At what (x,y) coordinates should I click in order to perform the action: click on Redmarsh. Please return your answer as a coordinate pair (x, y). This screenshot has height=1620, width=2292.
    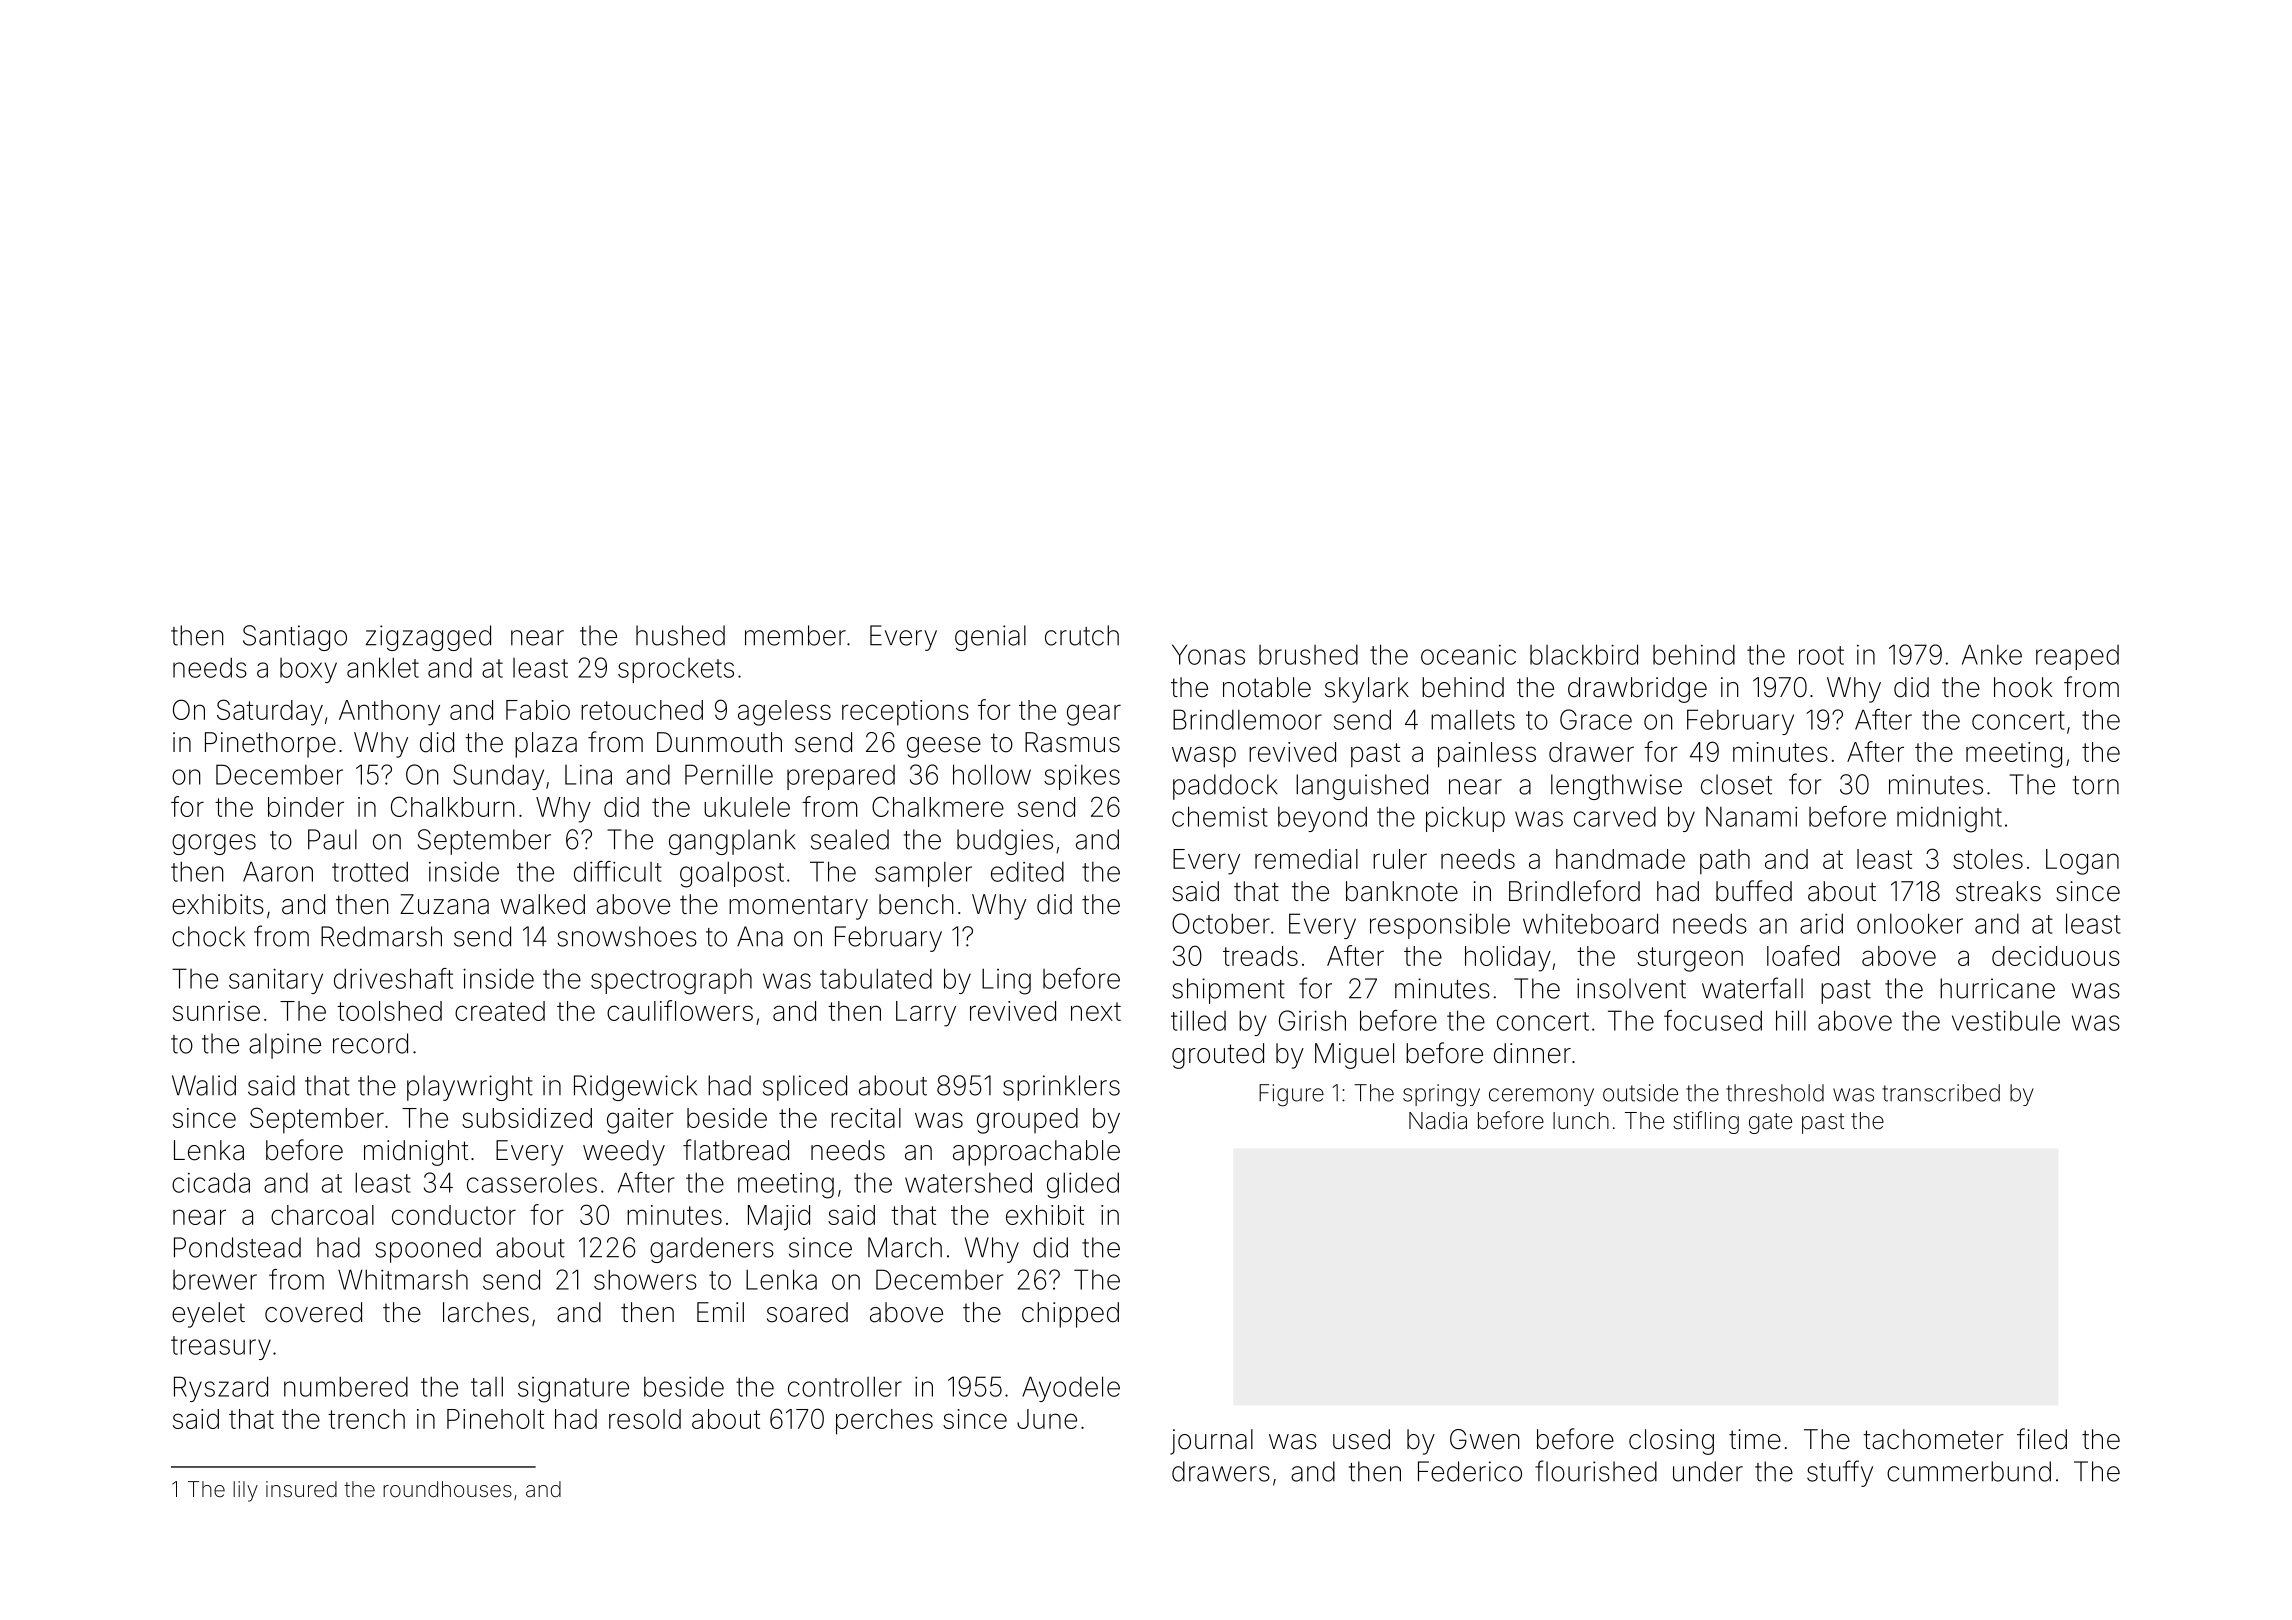
    Looking at the image, I should click on (381, 936).
